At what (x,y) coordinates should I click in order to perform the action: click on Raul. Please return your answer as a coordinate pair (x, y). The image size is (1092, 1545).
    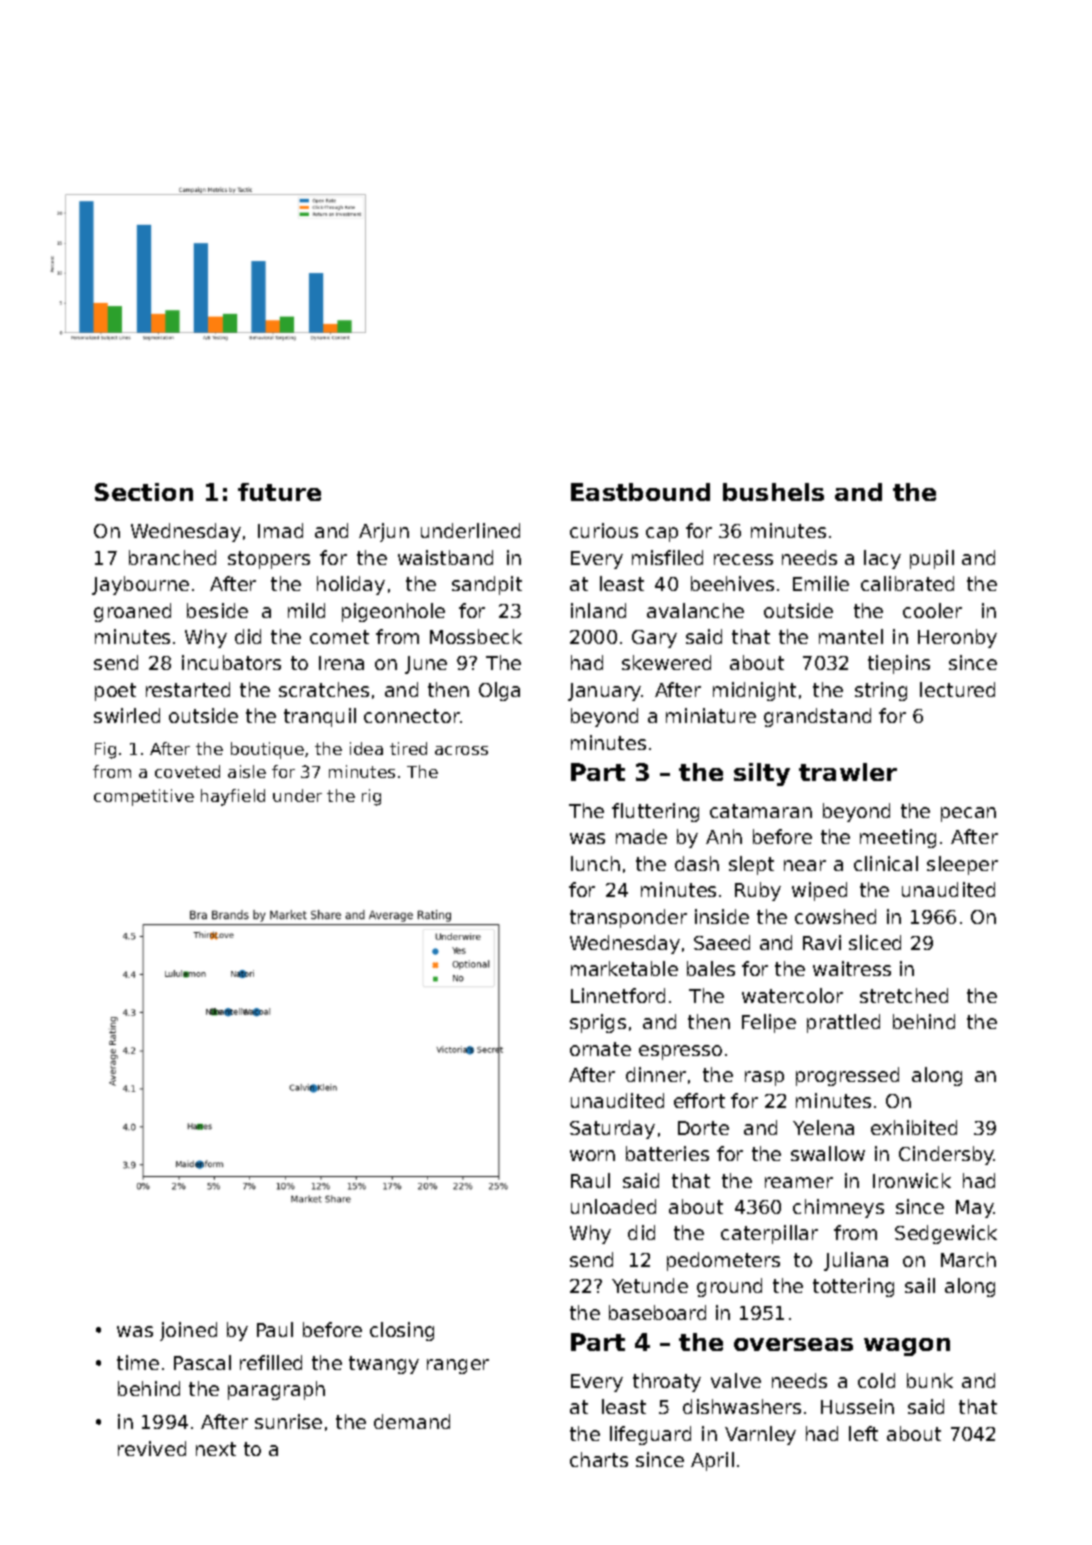
    Looking at the image, I should click on (590, 1180).
